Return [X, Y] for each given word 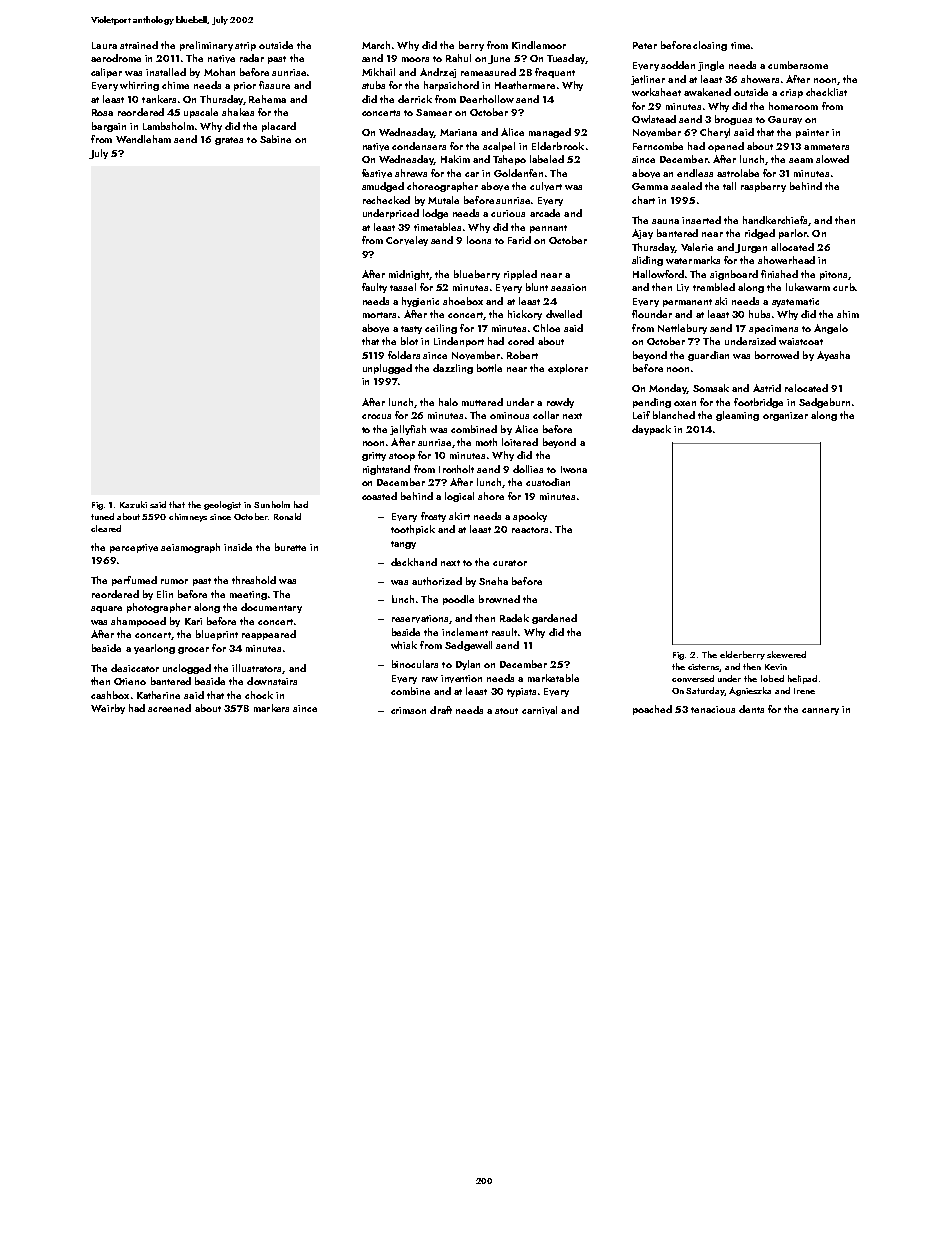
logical [459, 497]
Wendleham [143, 139]
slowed [832, 159]
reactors [530, 530]
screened [169, 708]
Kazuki [133, 504]
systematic [795, 302]
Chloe [546, 328]
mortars [379, 315]
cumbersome [798, 65]
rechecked [386, 200]
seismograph [190, 548]
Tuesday [566, 59]
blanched [674, 415]
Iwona [574, 469]
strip [245, 46]
